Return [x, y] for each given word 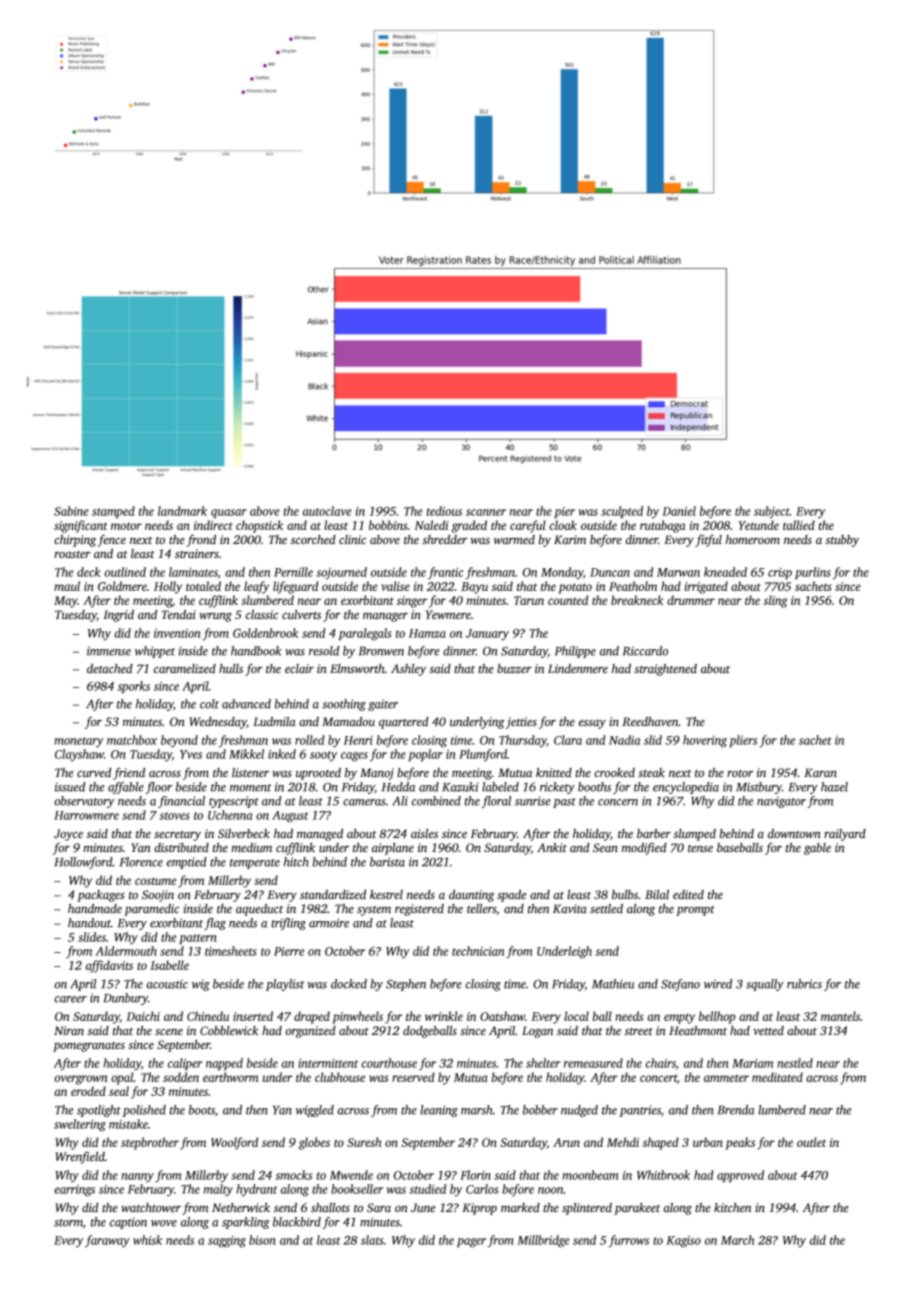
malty [218, 1190]
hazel [834, 787]
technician [478, 951]
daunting [471, 896]
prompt [695, 911]
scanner [486, 512]
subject [772, 512]
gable [817, 849]
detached [110, 668]
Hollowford [83, 863]
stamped [113, 512]
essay [592, 724]
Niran [69, 1030]
